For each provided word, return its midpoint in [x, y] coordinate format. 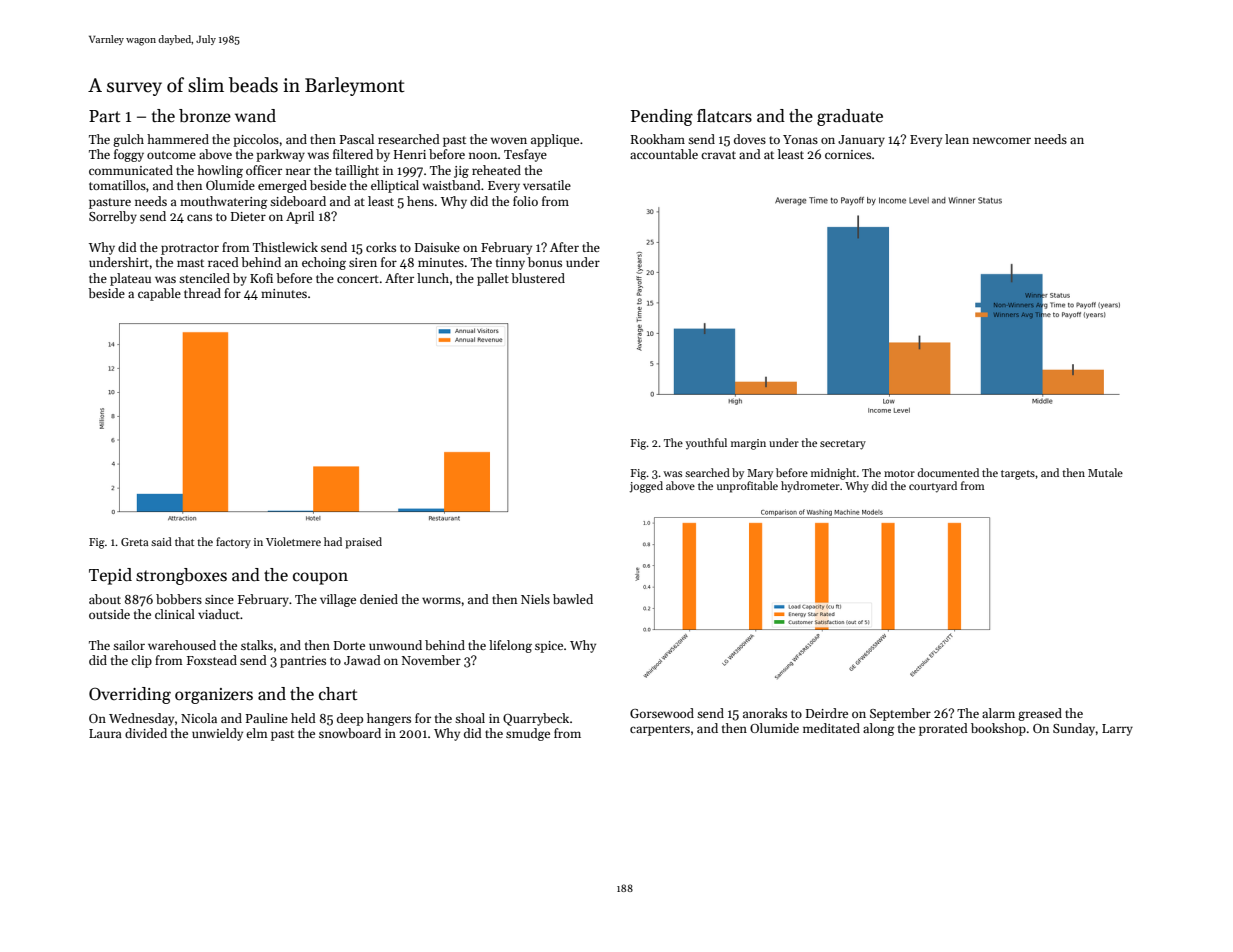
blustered [538, 278]
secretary [843, 445]
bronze [205, 116]
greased [1040, 714]
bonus [545, 262]
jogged [646, 487]
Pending [662, 117]
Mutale [1105, 472]
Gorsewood [662, 713]
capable [159, 294]
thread [202, 293]
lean [957, 139]
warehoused [182, 645]
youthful [706, 443]
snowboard [350, 733]
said [161, 541]
